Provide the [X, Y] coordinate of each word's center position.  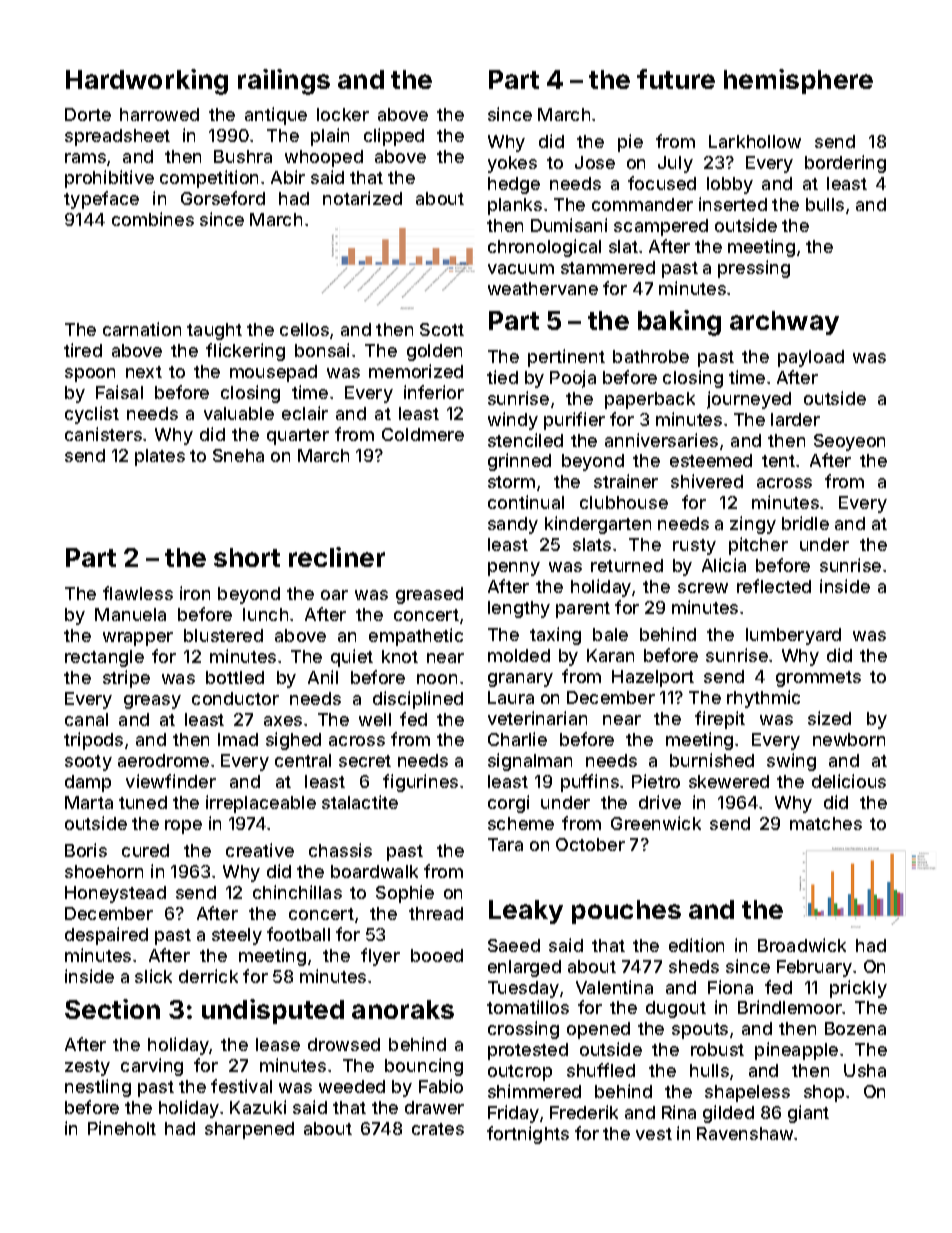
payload [811, 358]
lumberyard [793, 636]
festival [241, 1086]
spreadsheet [117, 137]
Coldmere [423, 434]
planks [515, 206]
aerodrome [163, 760]
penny [514, 569]
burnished [712, 760]
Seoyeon [849, 442]
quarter [298, 437]
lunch [265, 614]
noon [437, 679]
